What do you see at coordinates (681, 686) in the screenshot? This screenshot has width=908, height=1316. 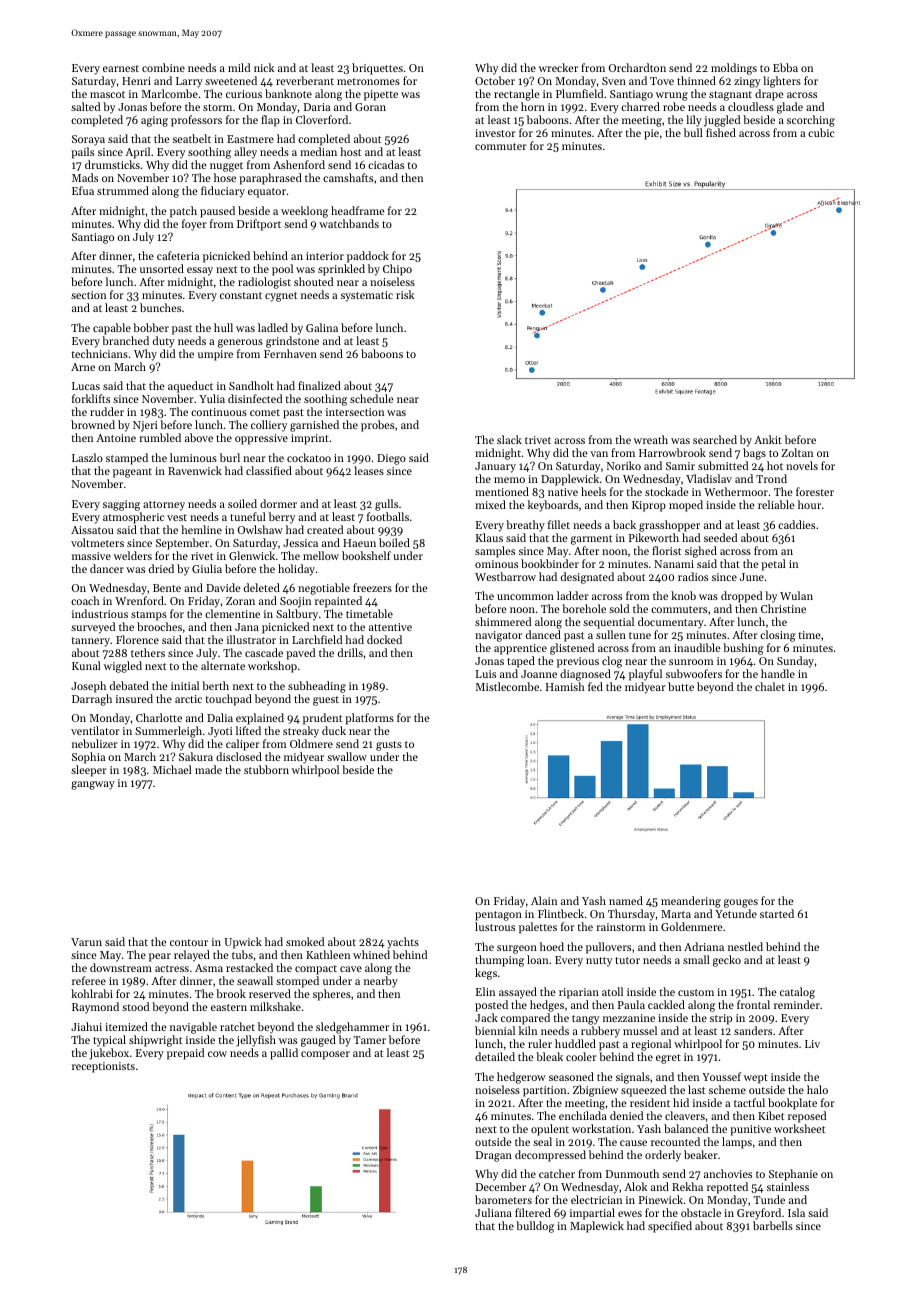 I see `butte` at bounding box center [681, 686].
